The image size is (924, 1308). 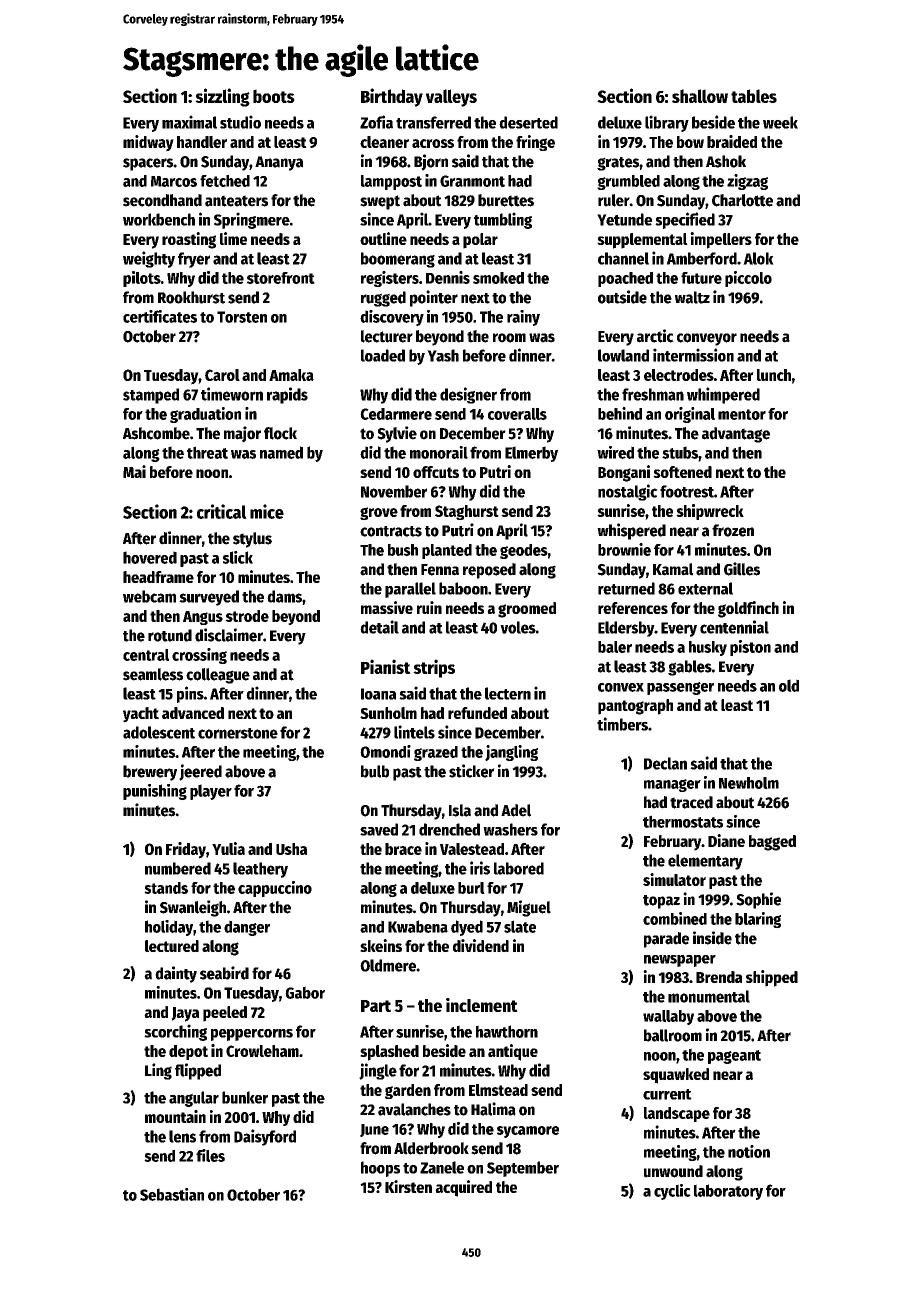 What do you see at coordinates (523, 1169) in the screenshot?
I see `September` at bounding box center [523, 1169].
